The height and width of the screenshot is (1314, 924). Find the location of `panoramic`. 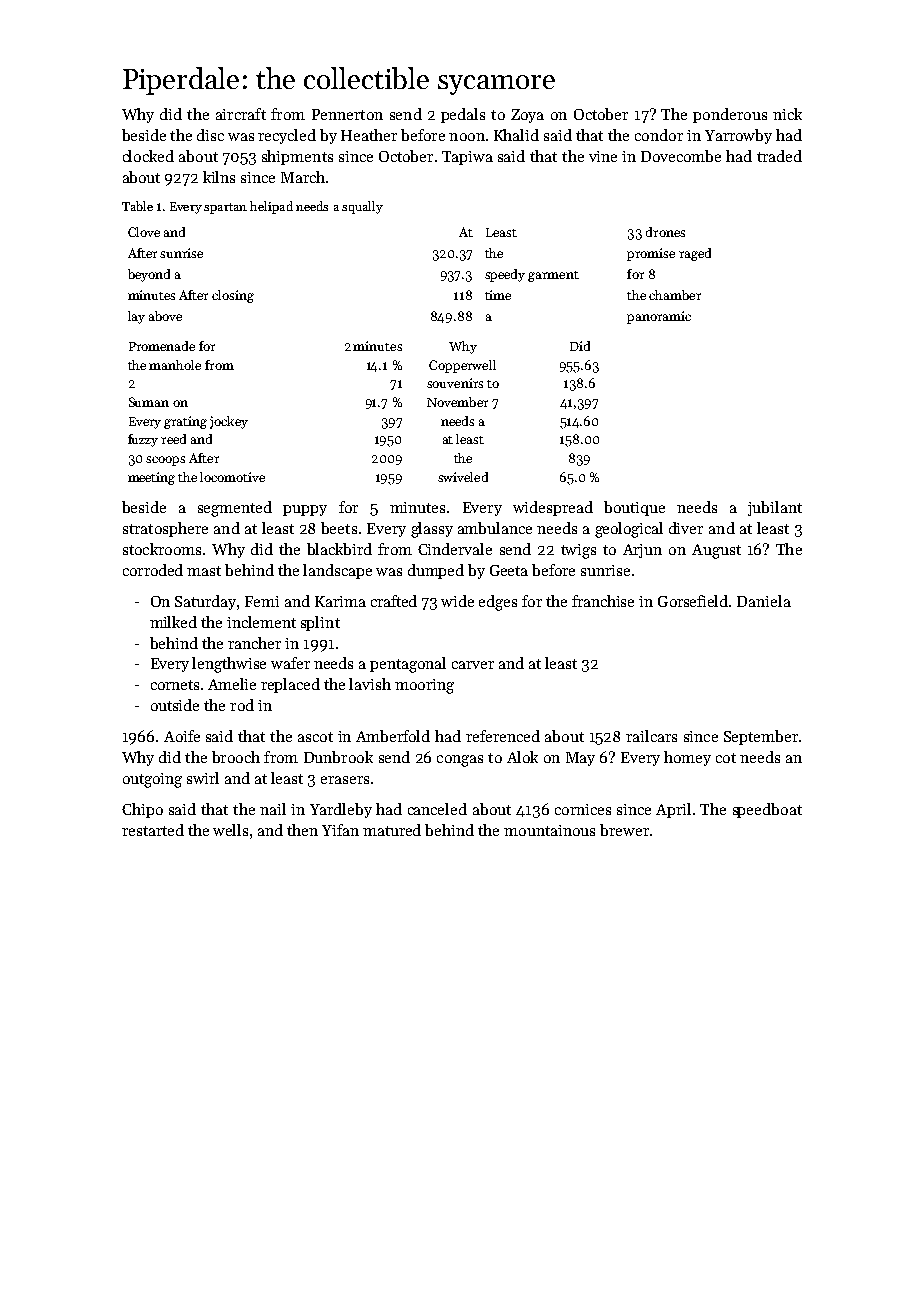

panoramic is located at coordinates (659, 317).
